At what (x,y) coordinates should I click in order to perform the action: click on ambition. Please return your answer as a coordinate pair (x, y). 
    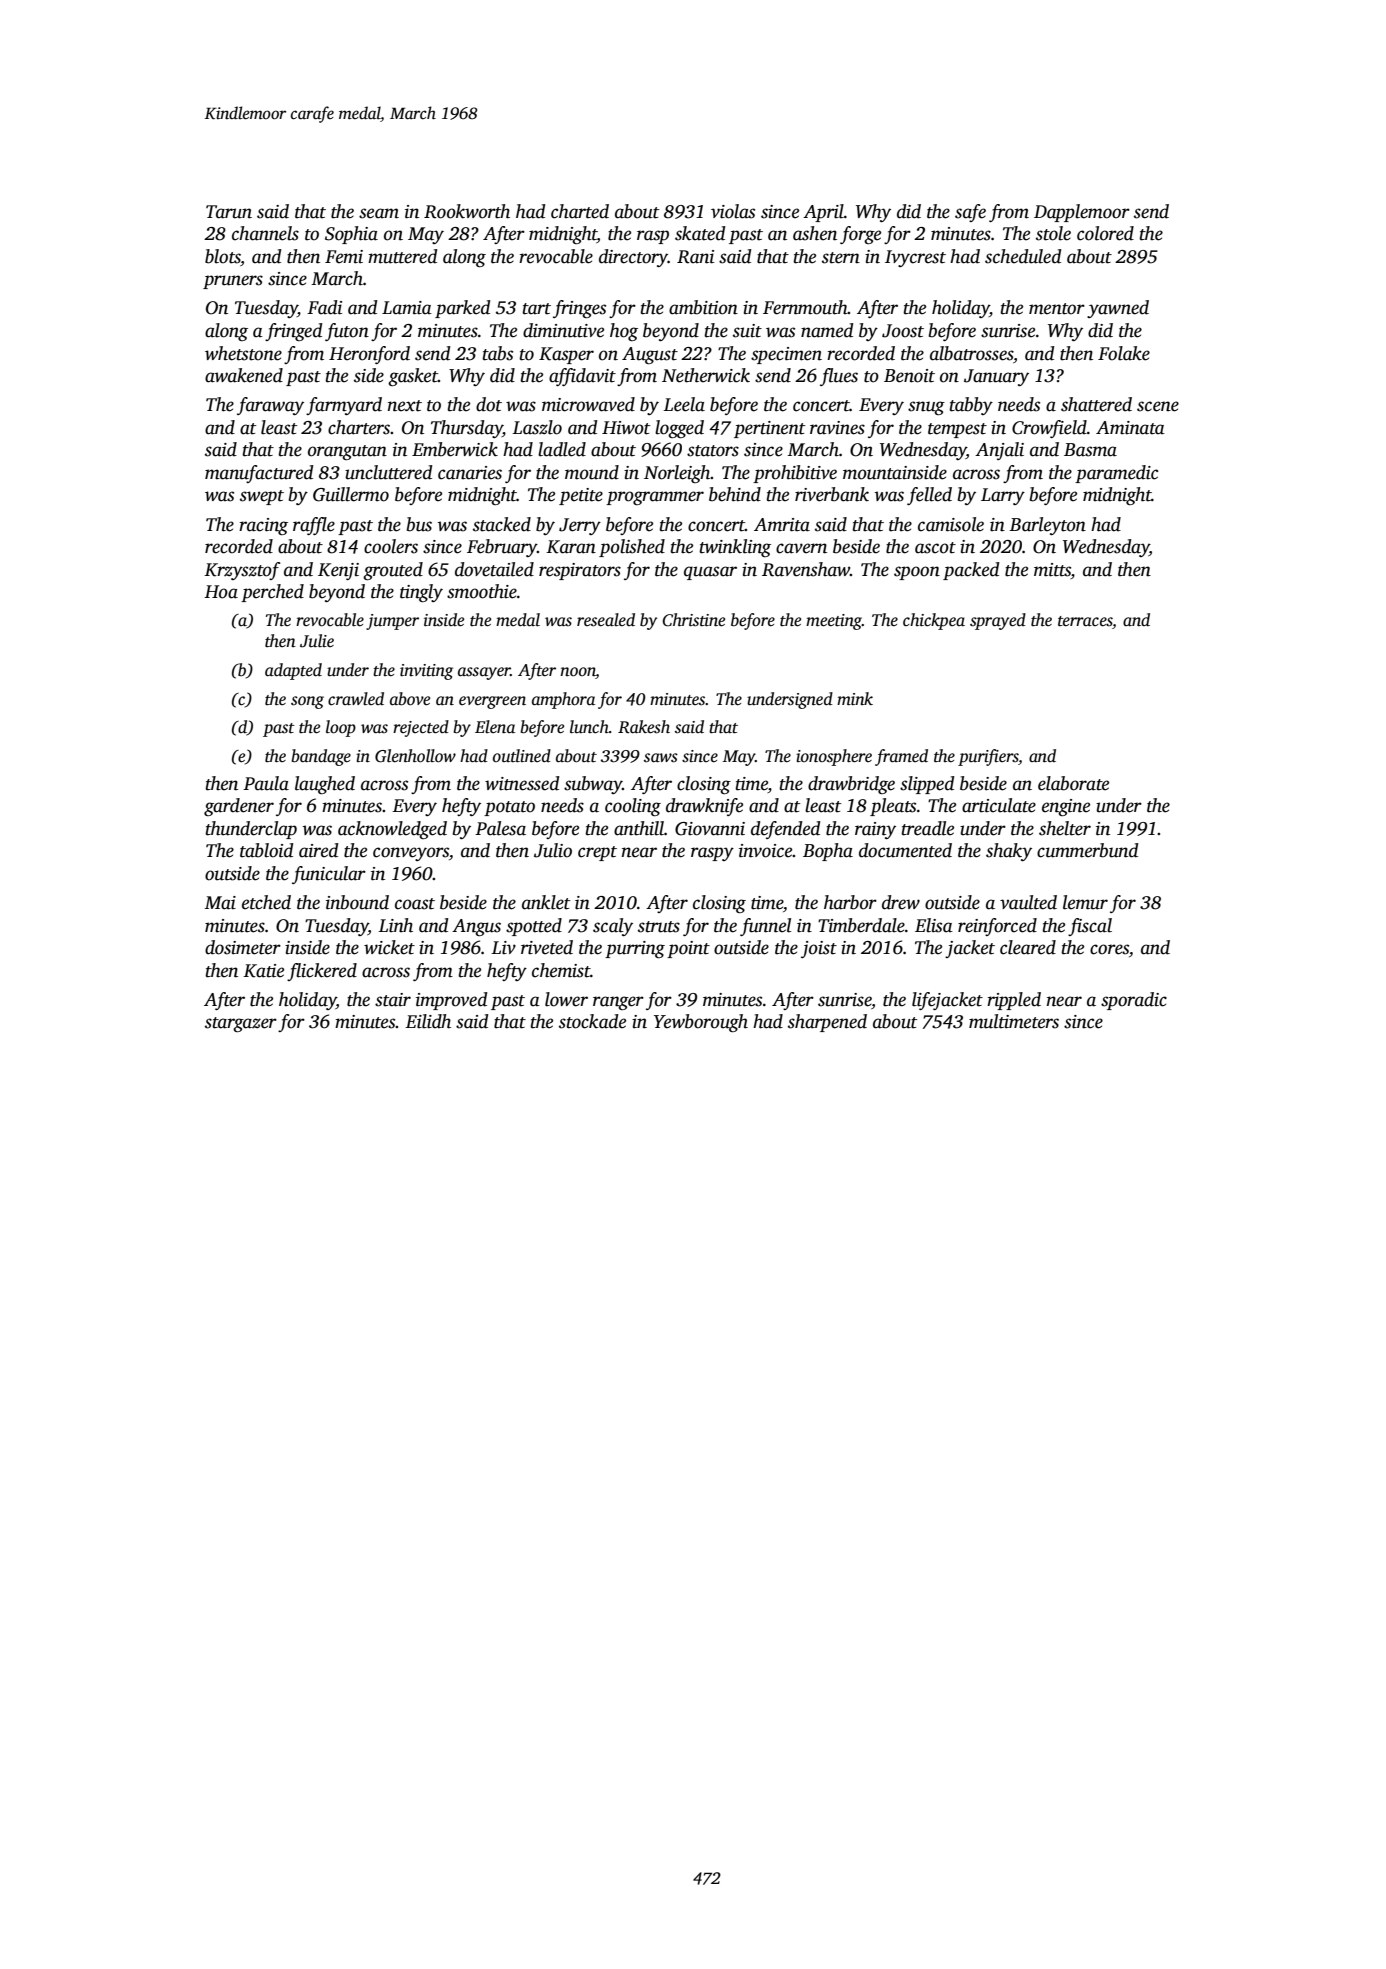
    Looking at the image, I should click on (703, 307).
